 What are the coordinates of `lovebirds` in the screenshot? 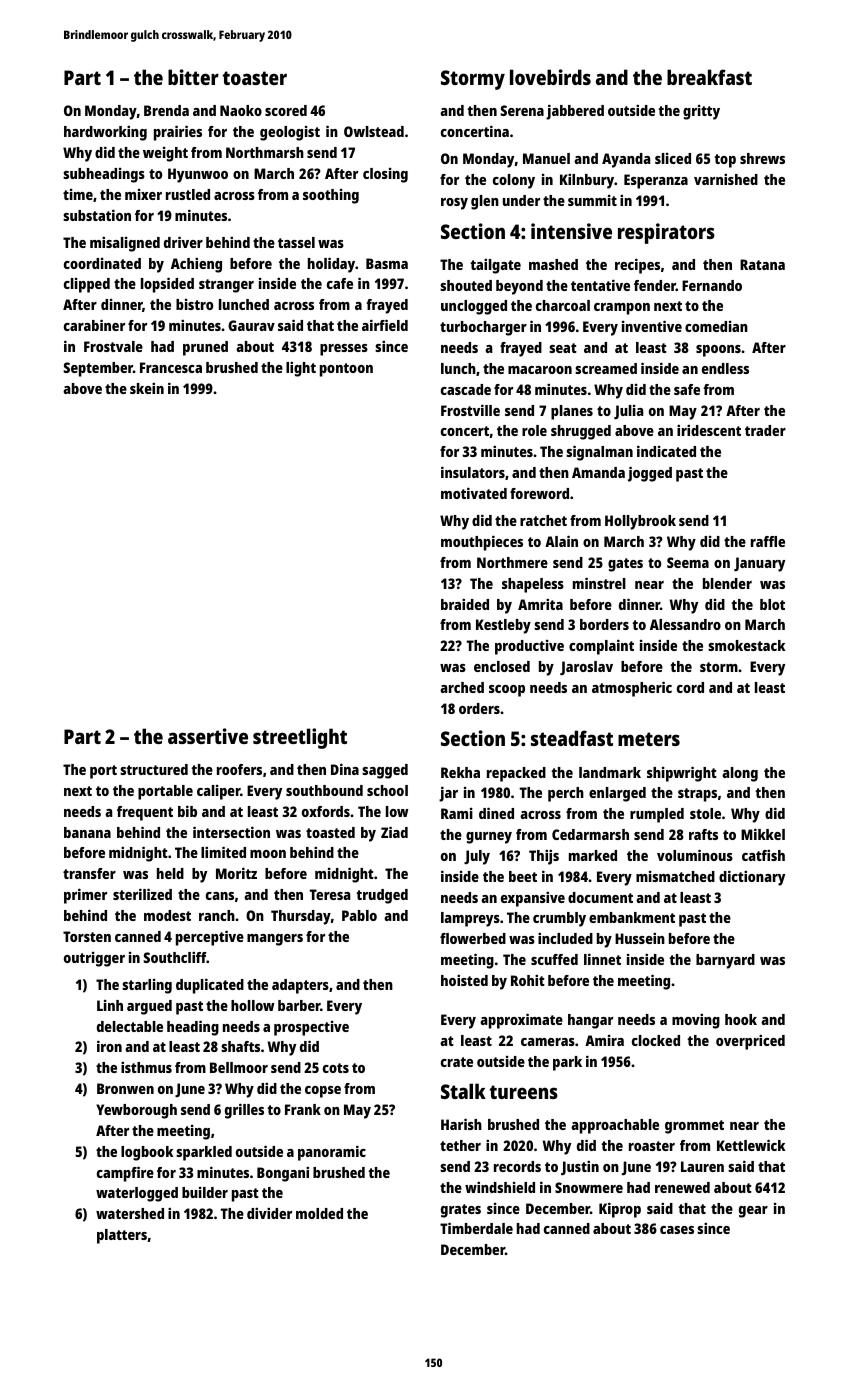 It's located at (550, 77).
